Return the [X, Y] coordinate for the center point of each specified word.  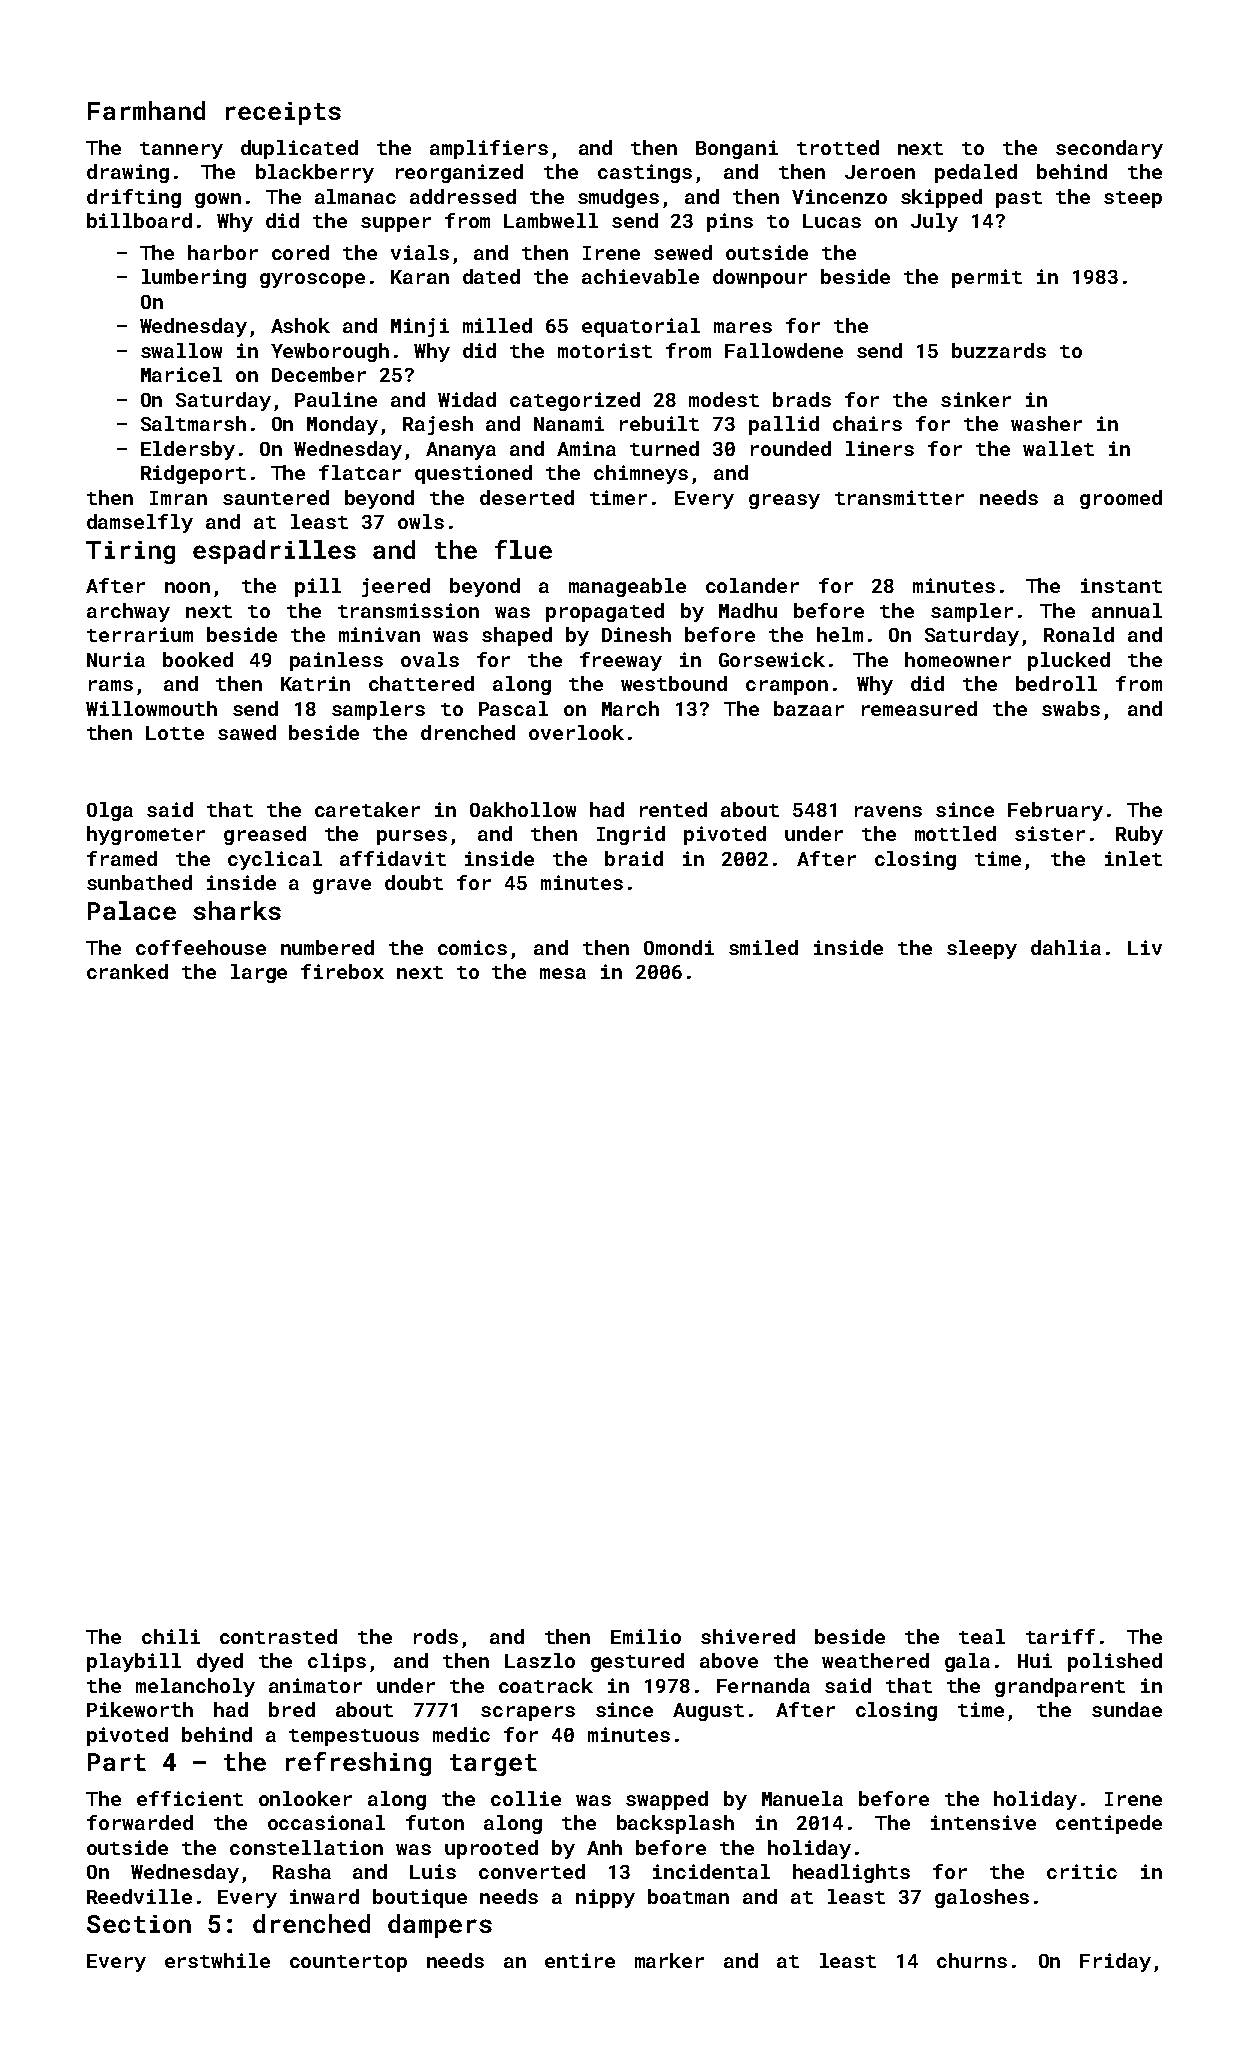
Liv [1145, 947]
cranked [127, 971]
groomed [1121, 499]
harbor [223, 252]
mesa [563, 973]
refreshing [358, 1764]
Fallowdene [784, 350]
